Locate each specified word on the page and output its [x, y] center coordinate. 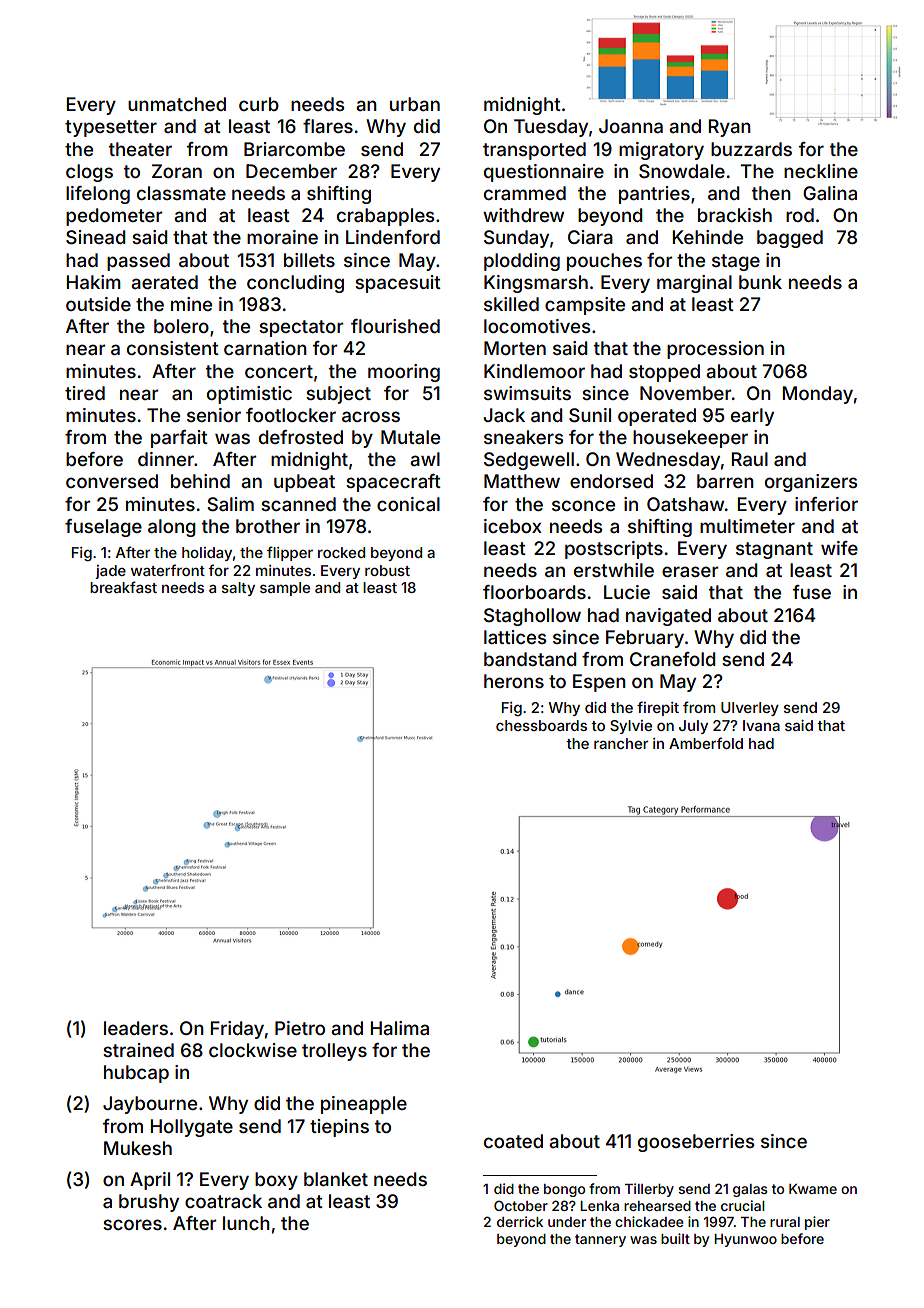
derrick [520, 1221]
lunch [246, 1223]
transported [534, 151]
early [752, 417]
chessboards [541, 725]
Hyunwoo [745, 1240]
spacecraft [393, 483]
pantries [654, 195]
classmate [181, 193]
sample [285, 589]
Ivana [761, 725]
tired [85, 393]
